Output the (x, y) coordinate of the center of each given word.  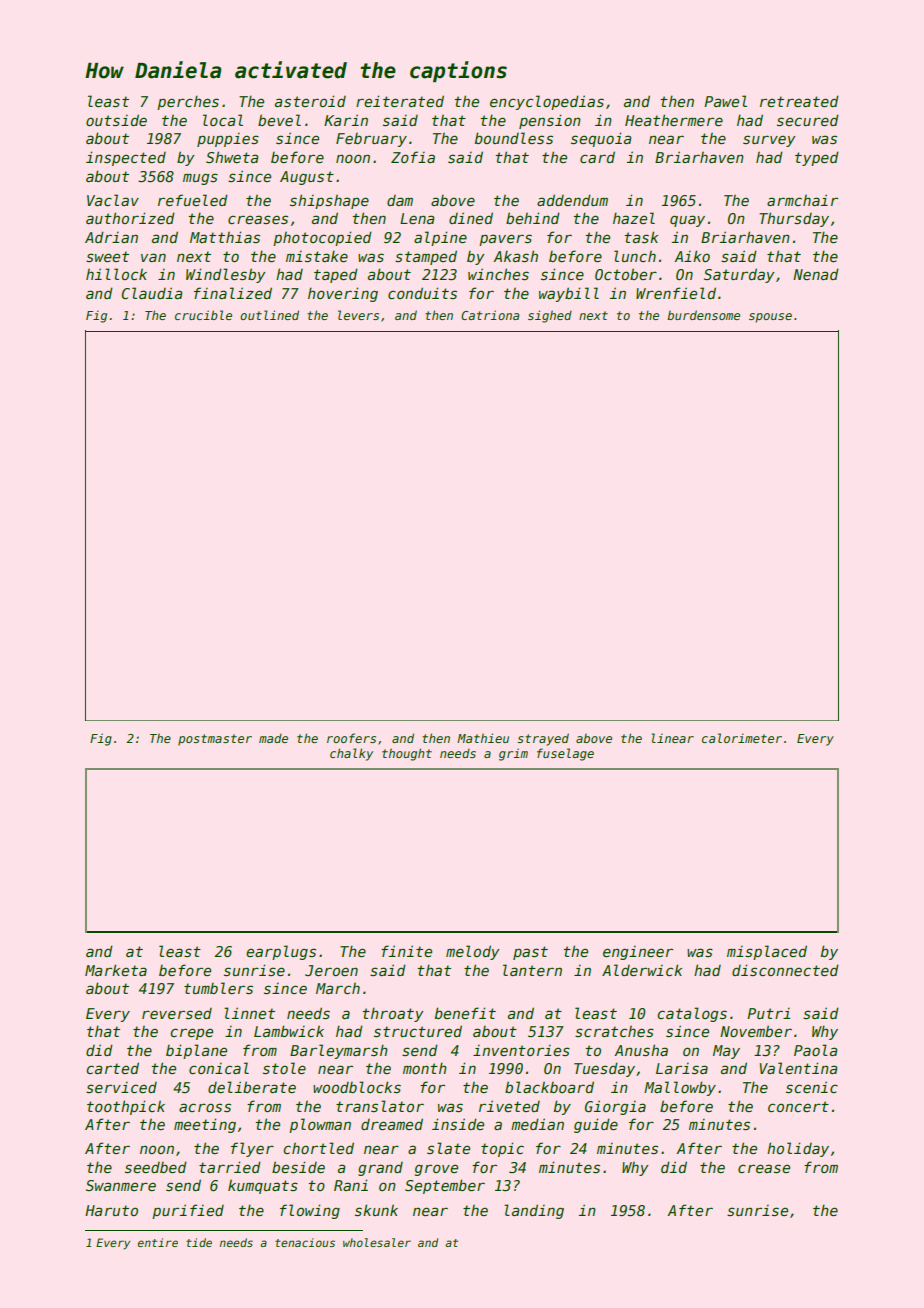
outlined (269, 315)
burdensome (703, 315)
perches (188, 102)
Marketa (116, 970)
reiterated (400, 101)
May (726, 1052)
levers (358, 315)
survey (769, 141)
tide (199, 1242)
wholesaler (377, 1242)
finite (406, 951)
